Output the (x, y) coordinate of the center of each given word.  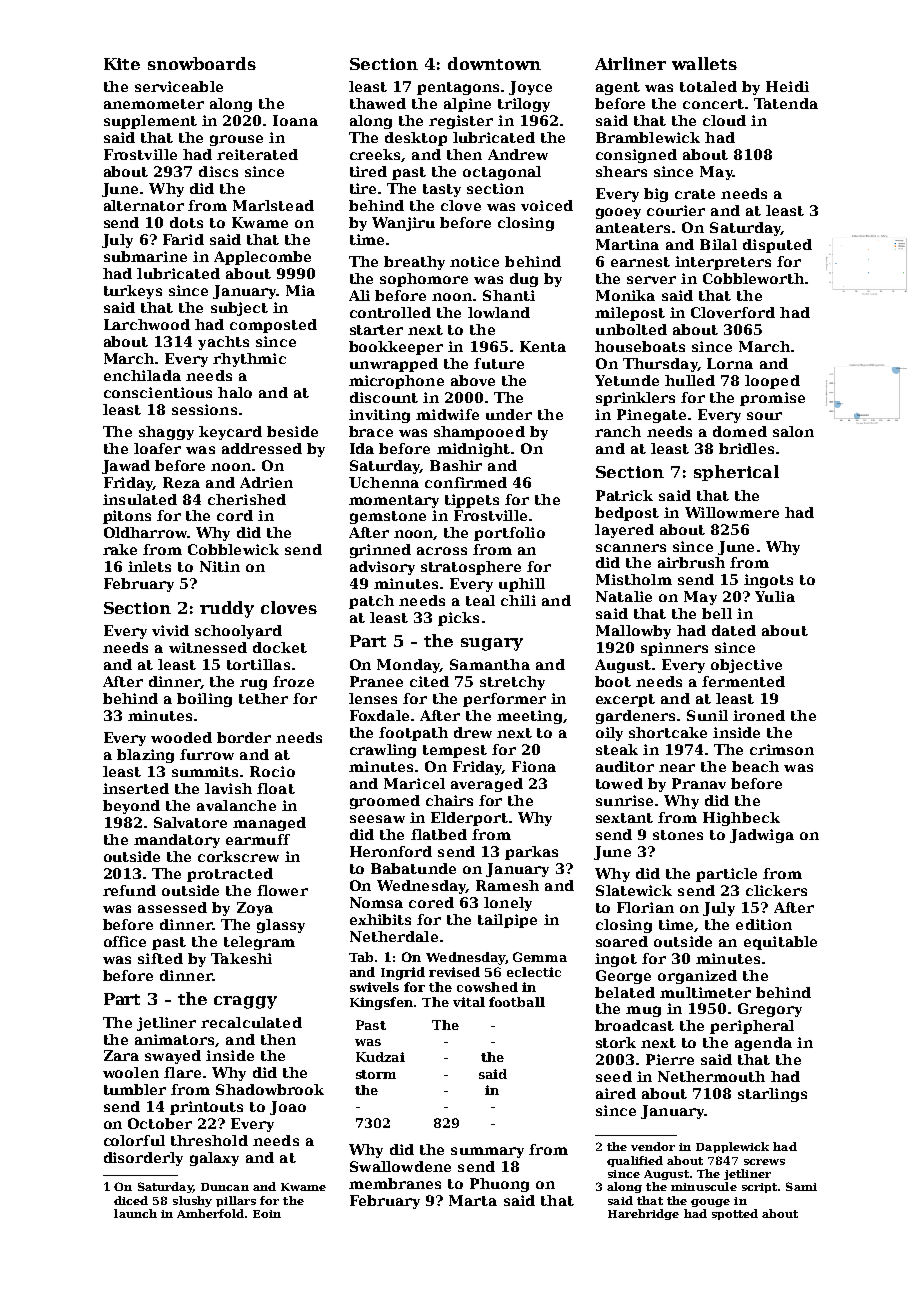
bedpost (627, 514)
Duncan (225, 1187)
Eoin (267, 1214)
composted (273, 326)
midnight (473, 450)
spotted (735, 1214)
